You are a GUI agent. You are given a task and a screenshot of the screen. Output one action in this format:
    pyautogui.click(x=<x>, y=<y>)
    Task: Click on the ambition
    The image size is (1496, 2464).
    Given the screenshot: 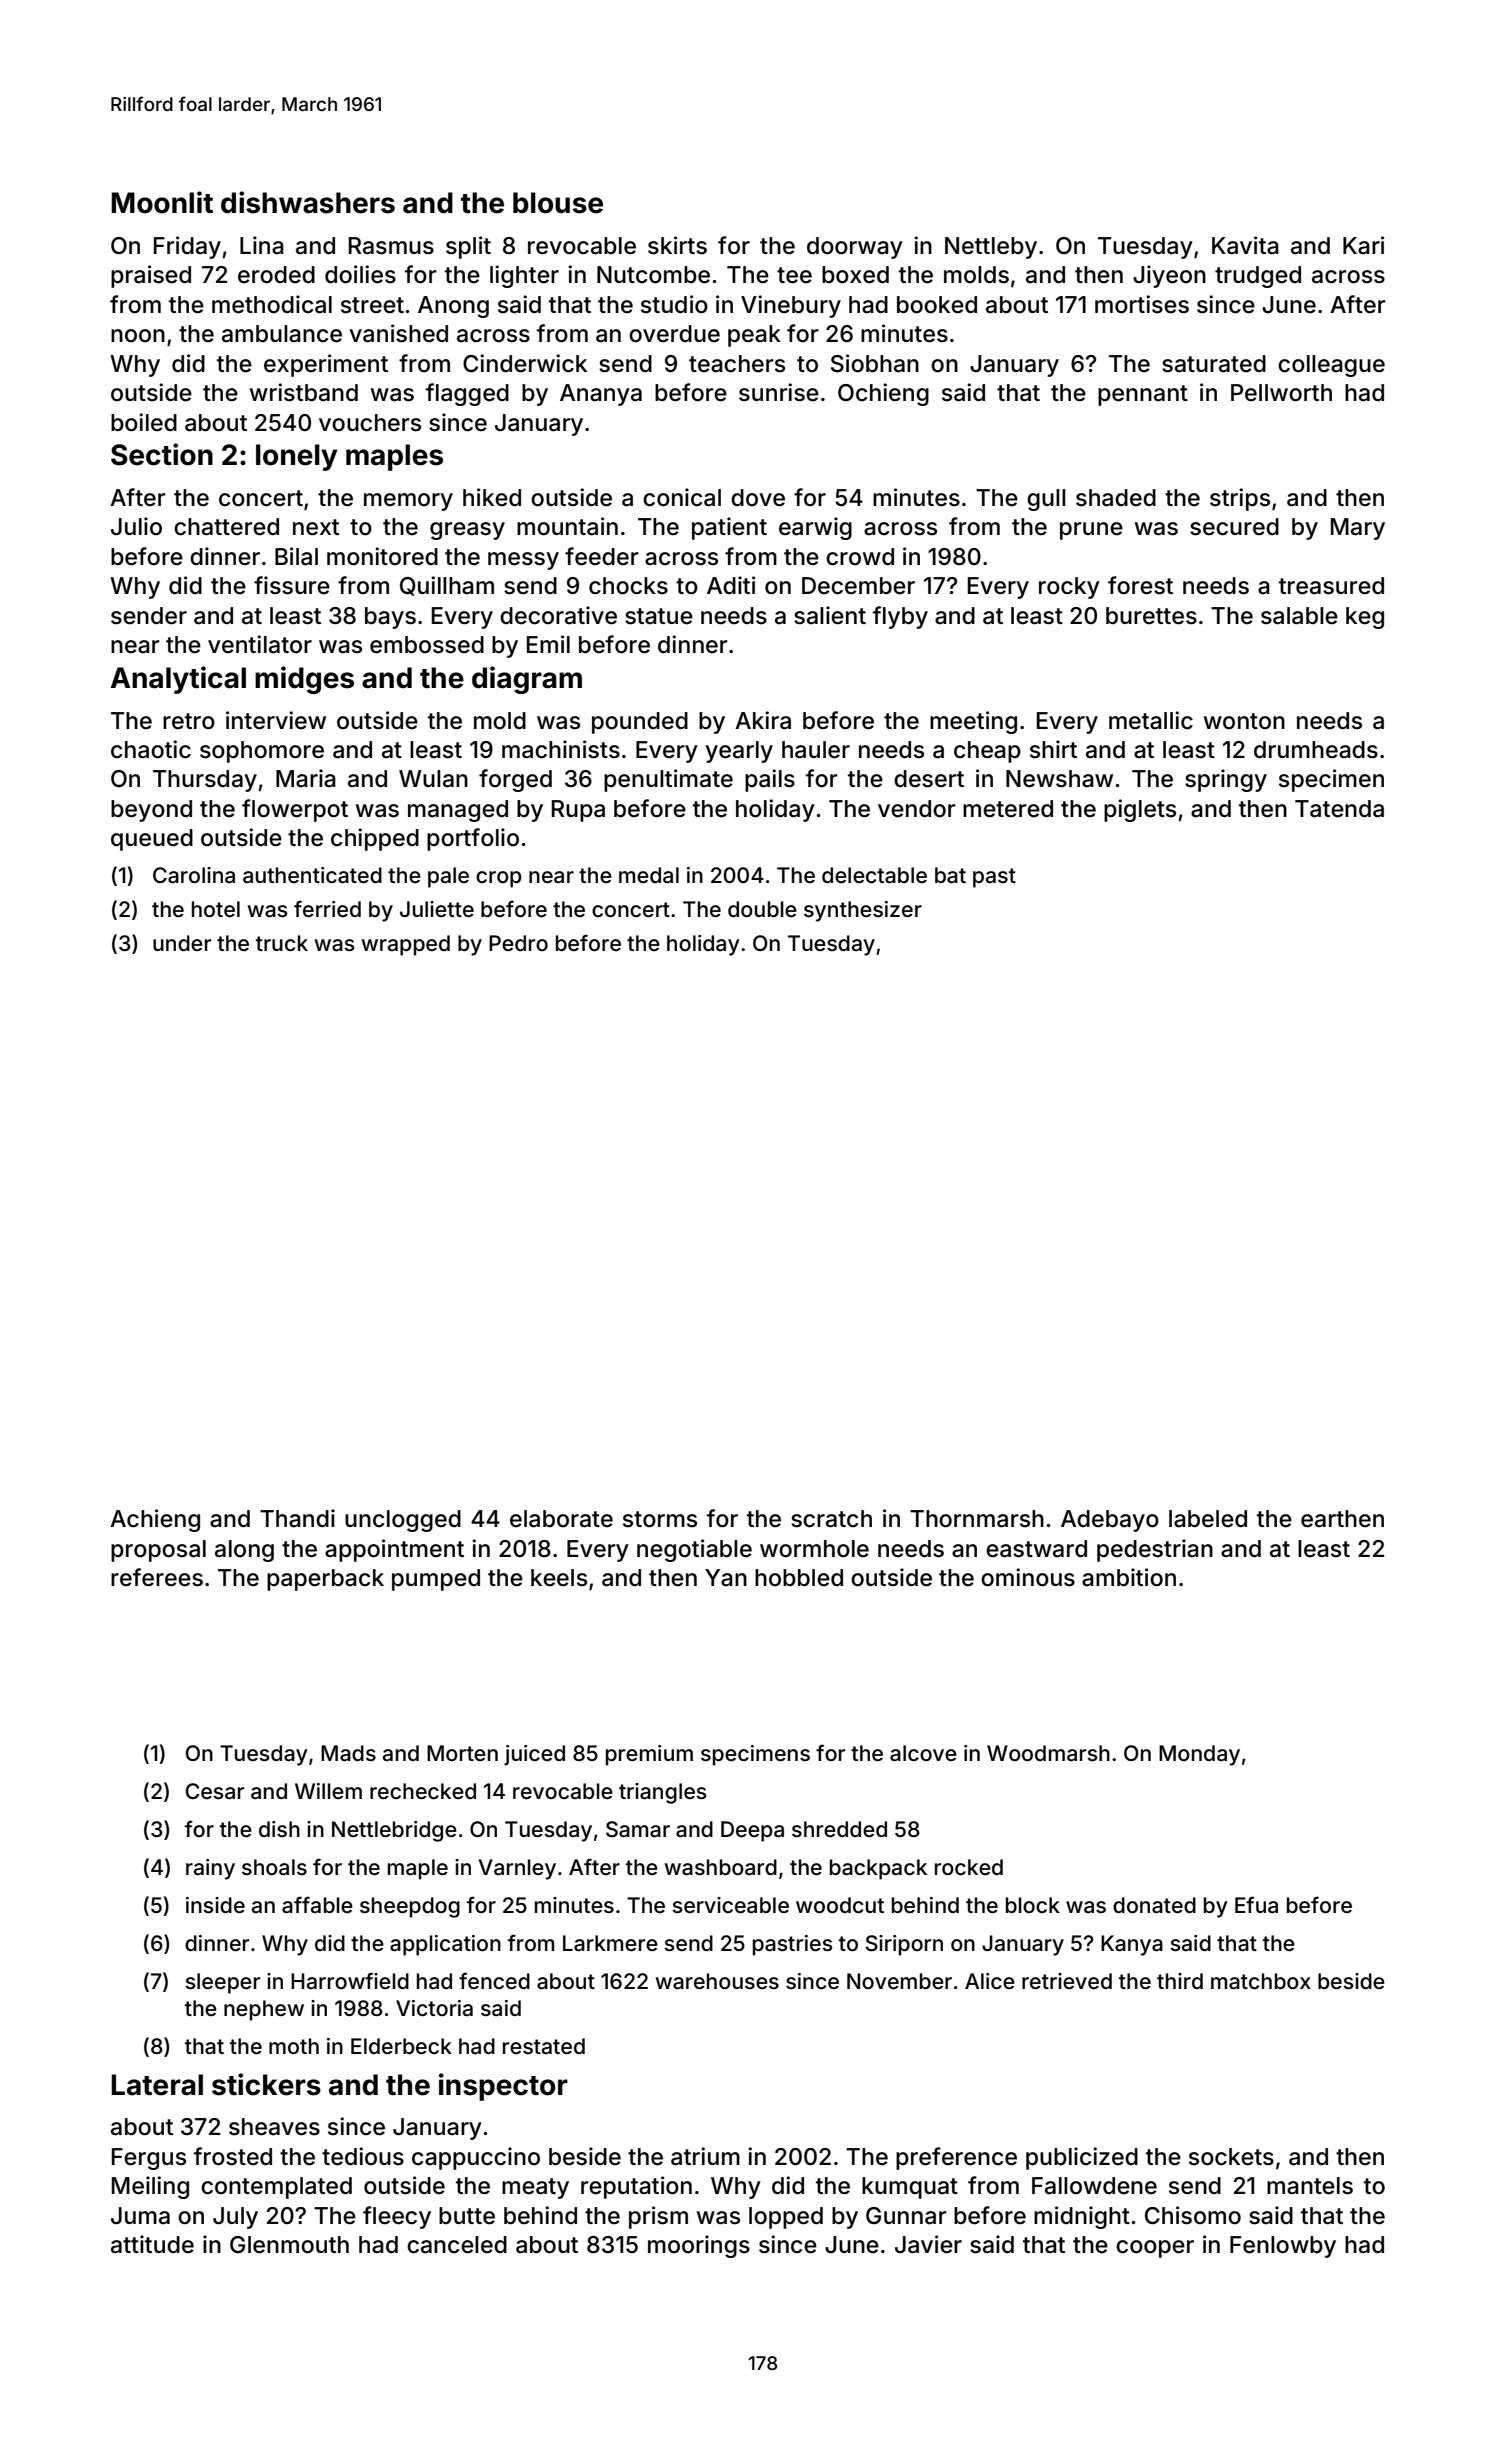 What is the action you would take?
    pyautogui.click(x=1129, y=1577)
